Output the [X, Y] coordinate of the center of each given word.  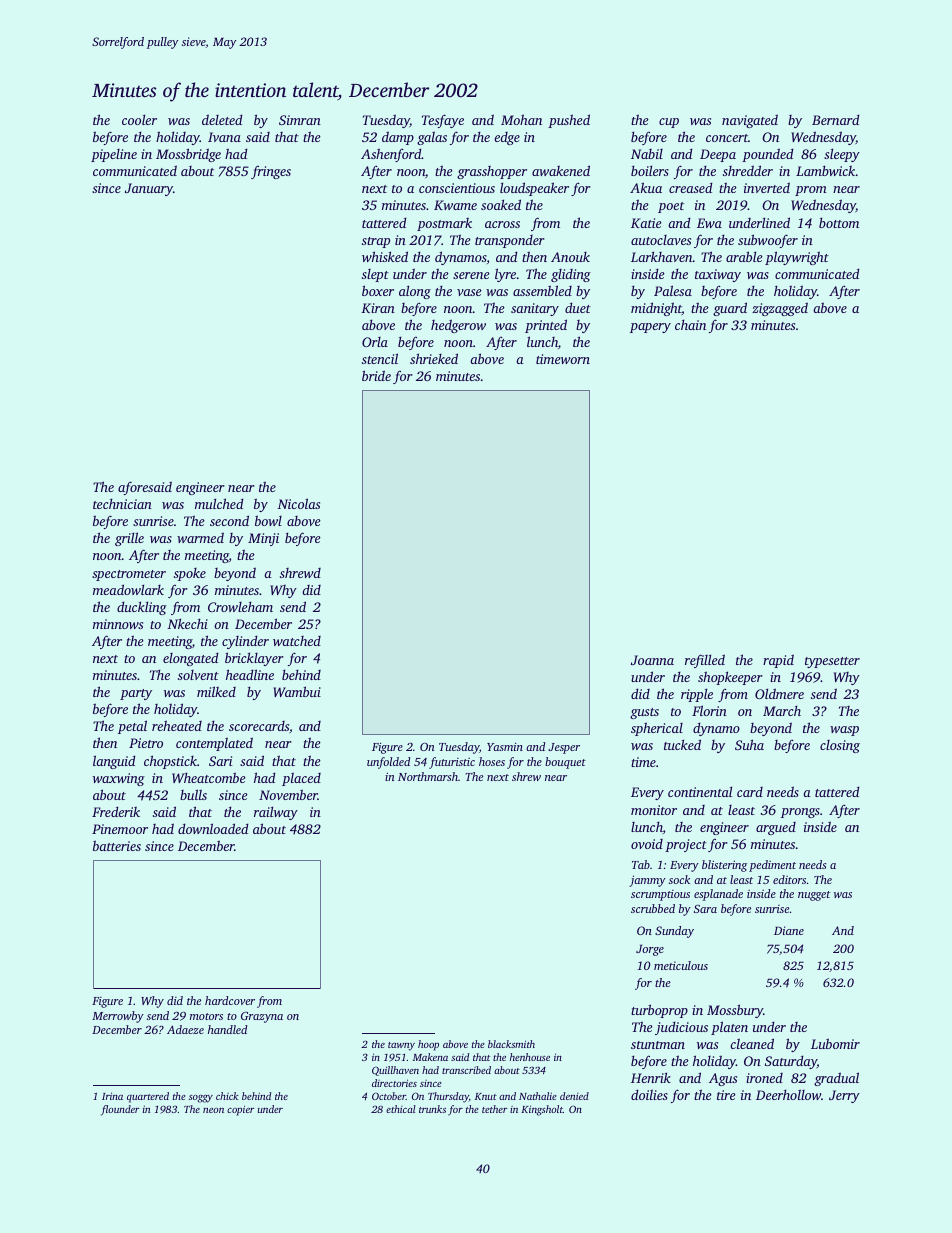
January [149, 189]
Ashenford [391, 155]
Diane [789, 930]
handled [227, 1029]
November [288, 794]
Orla [375, 342]
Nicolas [298, 503]
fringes [271, 172]
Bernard [836, 119]
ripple [697, 695]
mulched [219, 503]
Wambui [297, 691]
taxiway [718, 275]
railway [276, 813]
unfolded [388, 763]
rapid [778, 661]
